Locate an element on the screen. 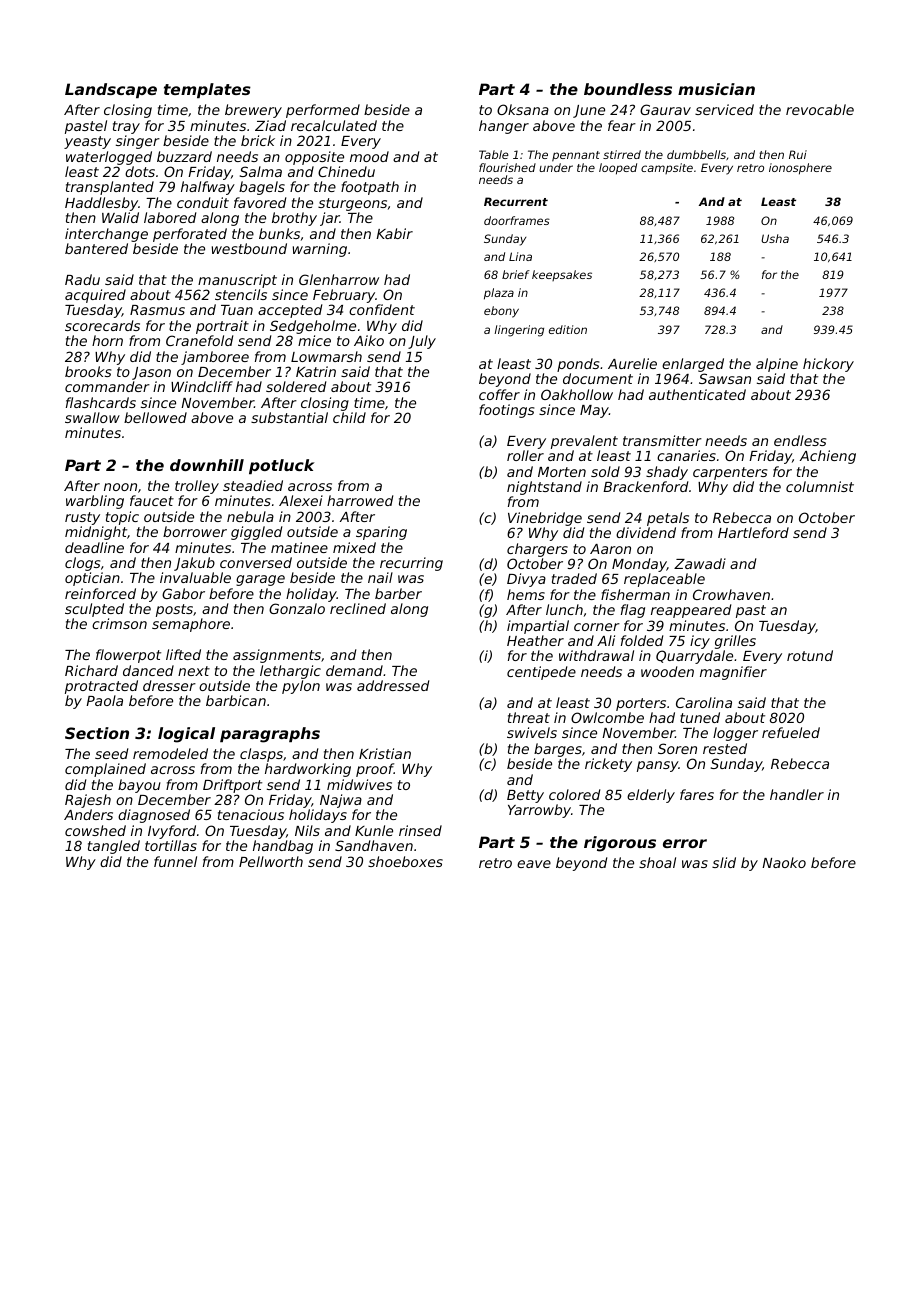 This screenshot has height=1308, width=924. alpine is located at coordinates (777, 365).
